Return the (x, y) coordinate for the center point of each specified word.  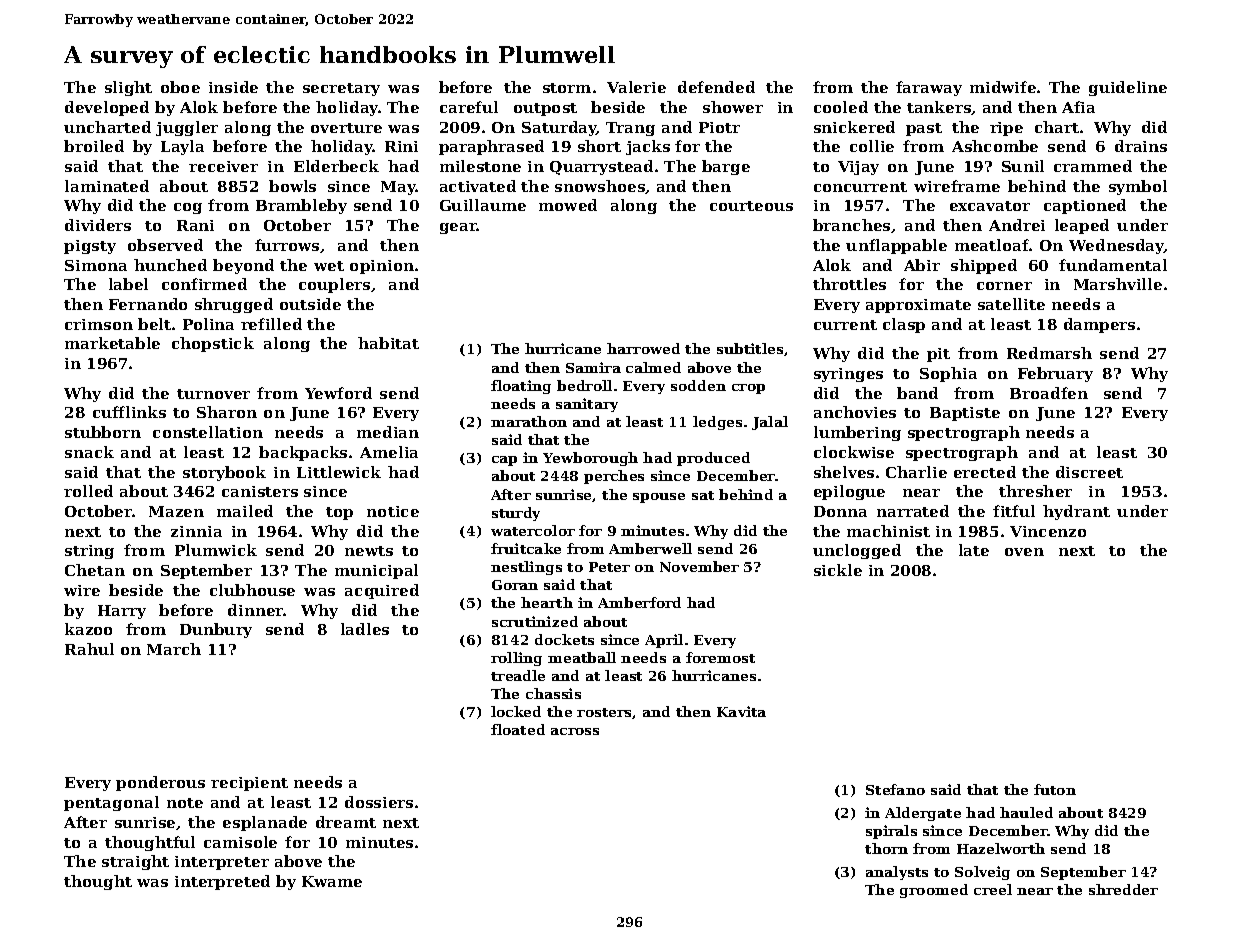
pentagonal (111, 803)
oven (1024, 552)
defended (716, 87)
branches (851, 225)
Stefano (895, 789)
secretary (341, 89)
